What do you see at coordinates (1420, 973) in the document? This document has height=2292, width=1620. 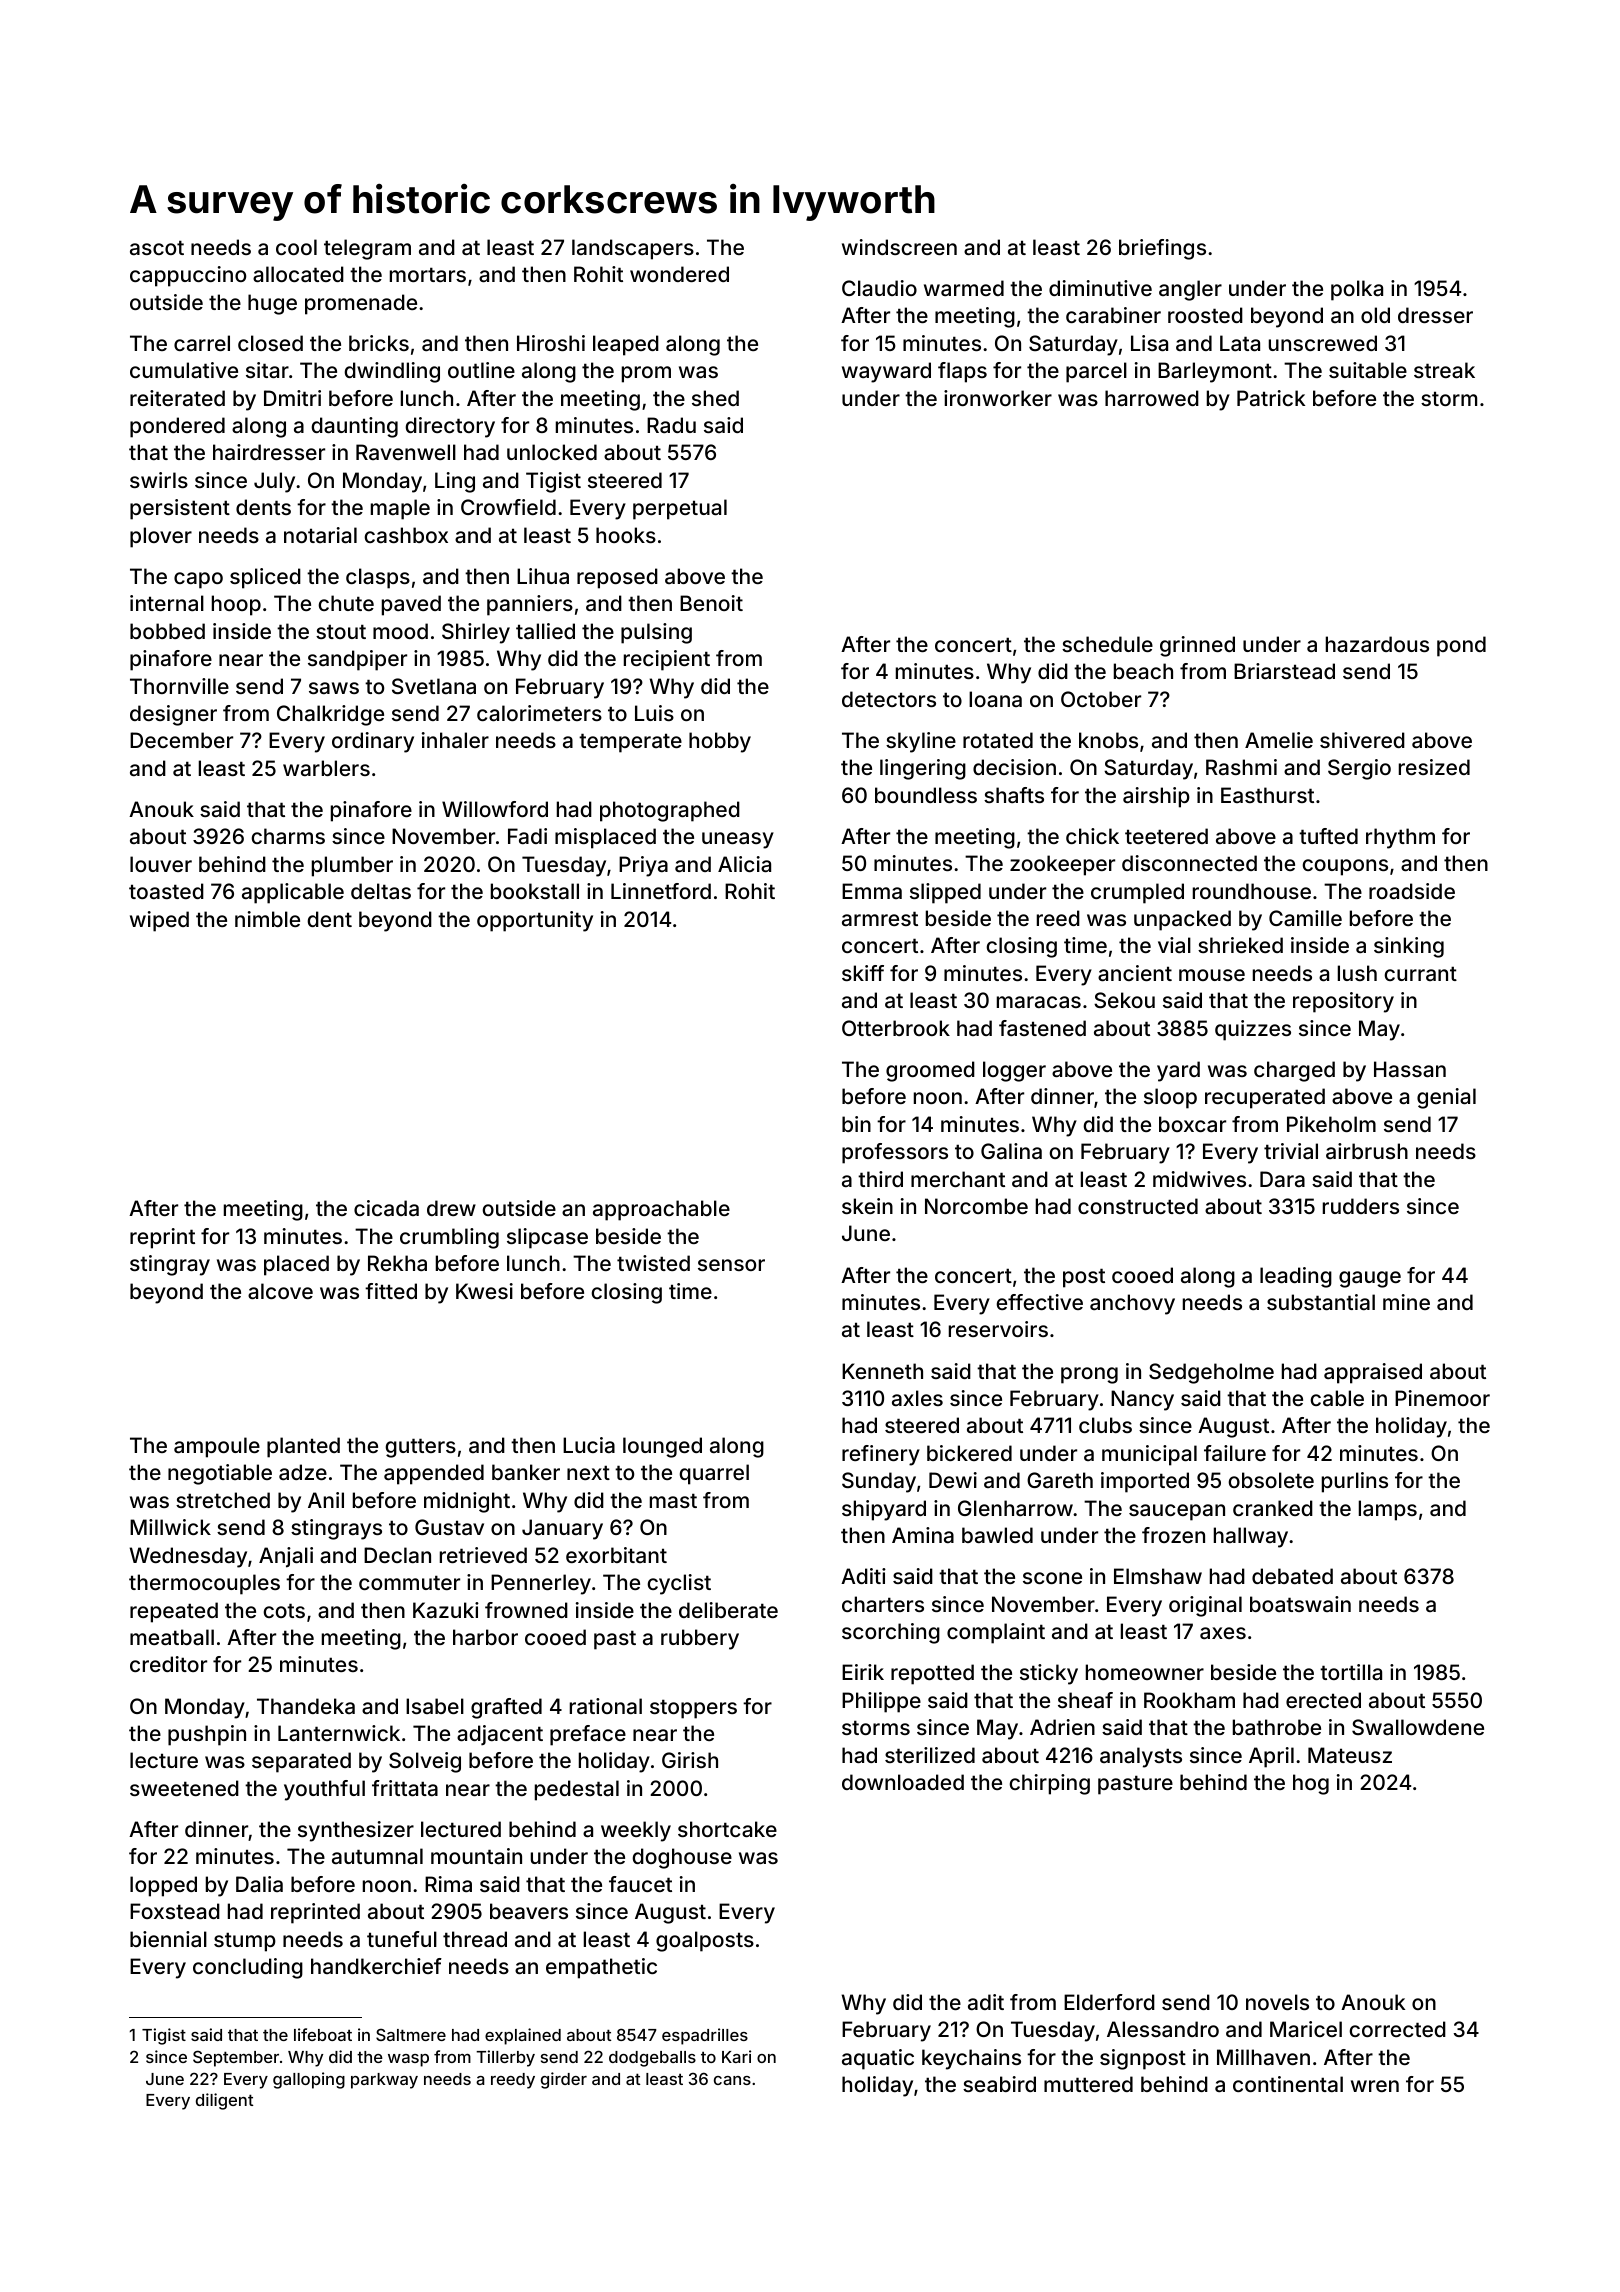 I see `currant` at bounding box center [1420, 973].
